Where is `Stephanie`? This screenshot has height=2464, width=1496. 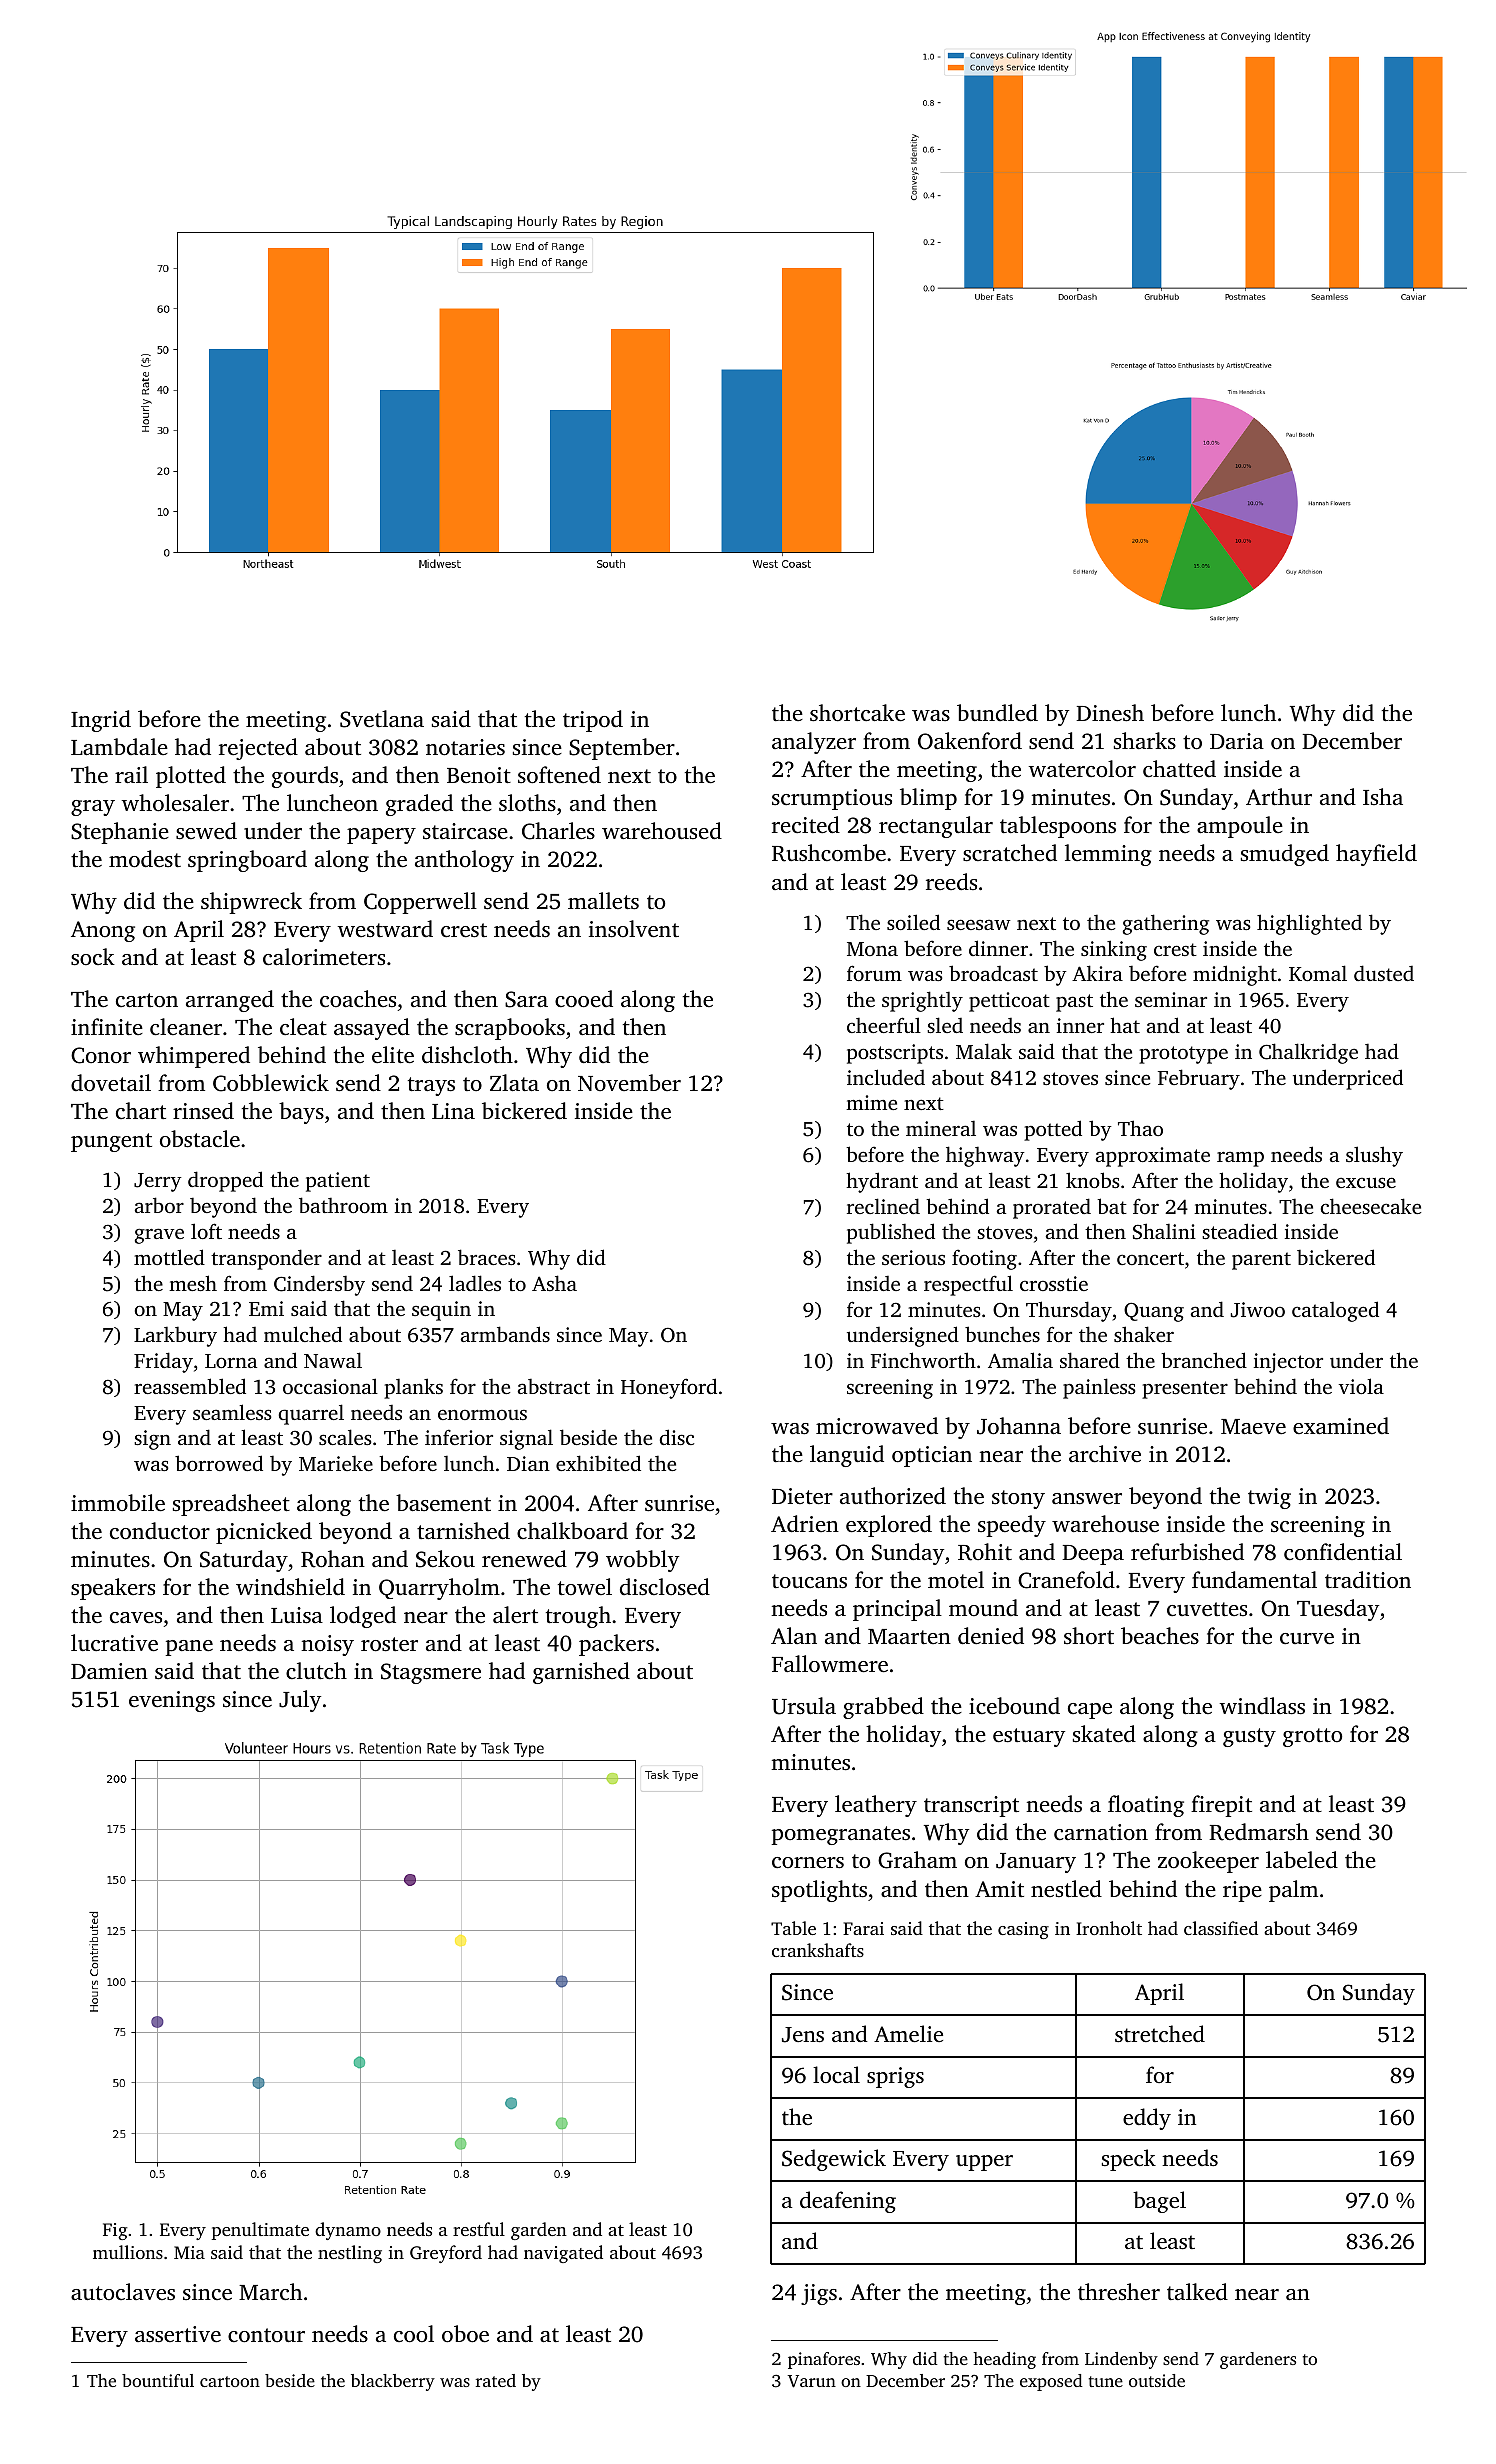 Stephanie is located at coordinates (120, 833).
